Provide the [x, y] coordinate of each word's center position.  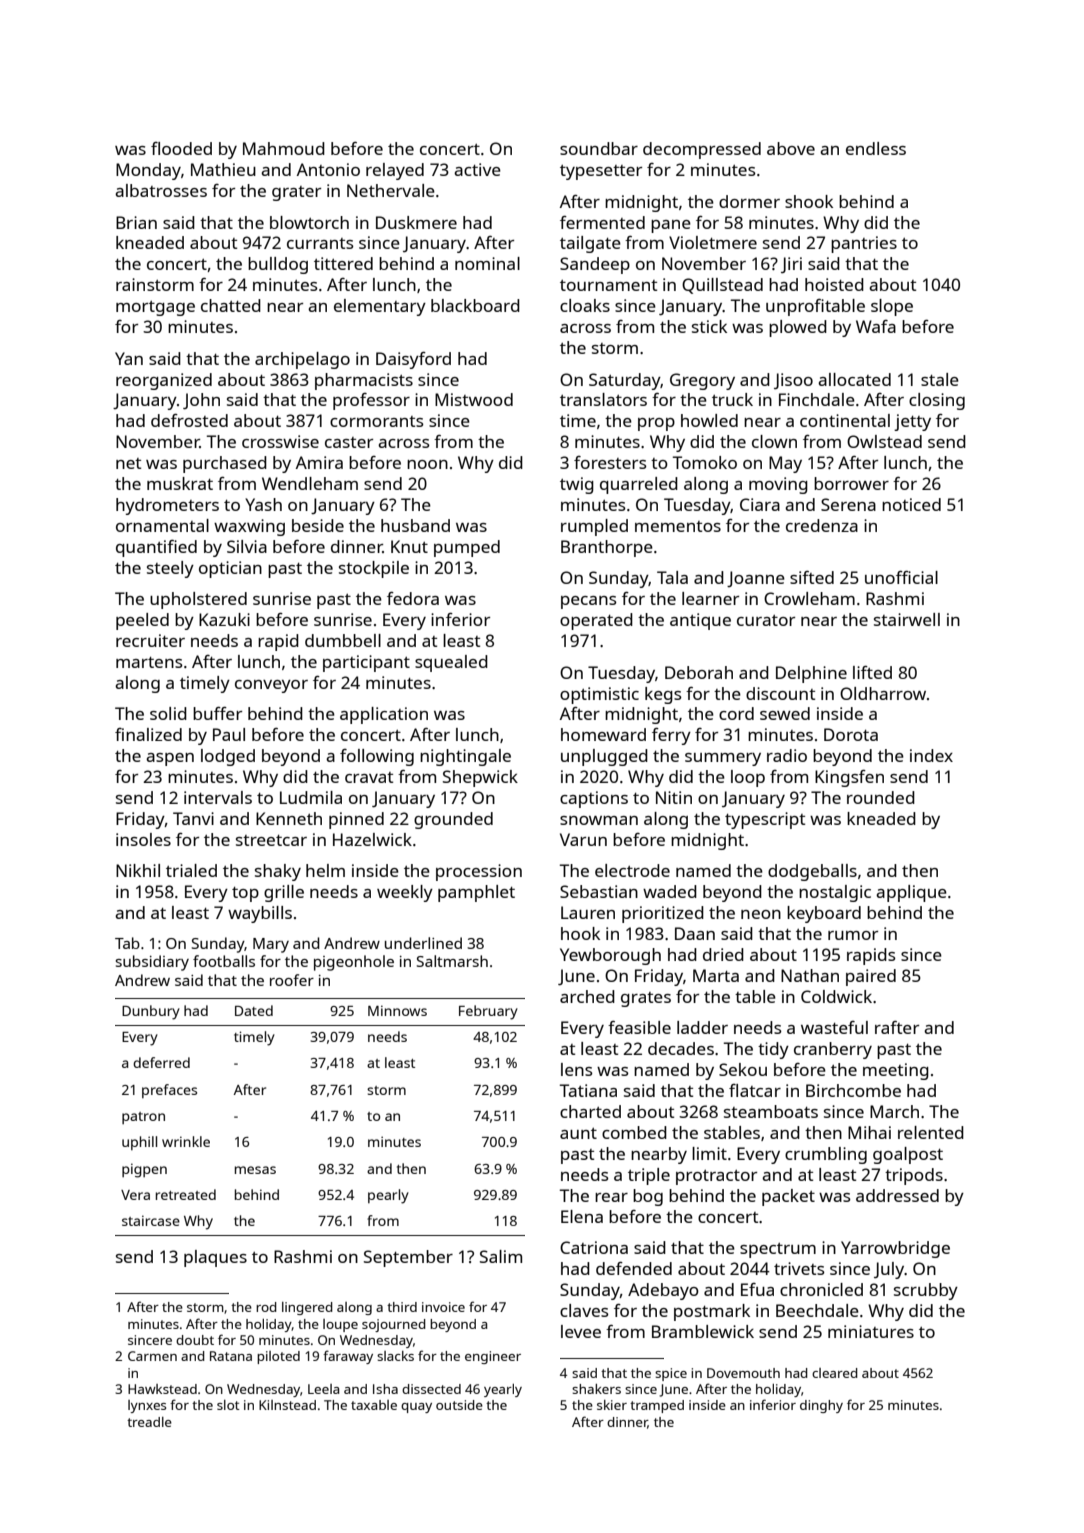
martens [149, 662]
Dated [254, 1010]
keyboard [824, 914]
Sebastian [599, 891]
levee [581, 1331]
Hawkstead [162, 1389]
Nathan [810, 975]
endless [876, 148]
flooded [181, 148]
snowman [599, 820]
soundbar [599, 148]
